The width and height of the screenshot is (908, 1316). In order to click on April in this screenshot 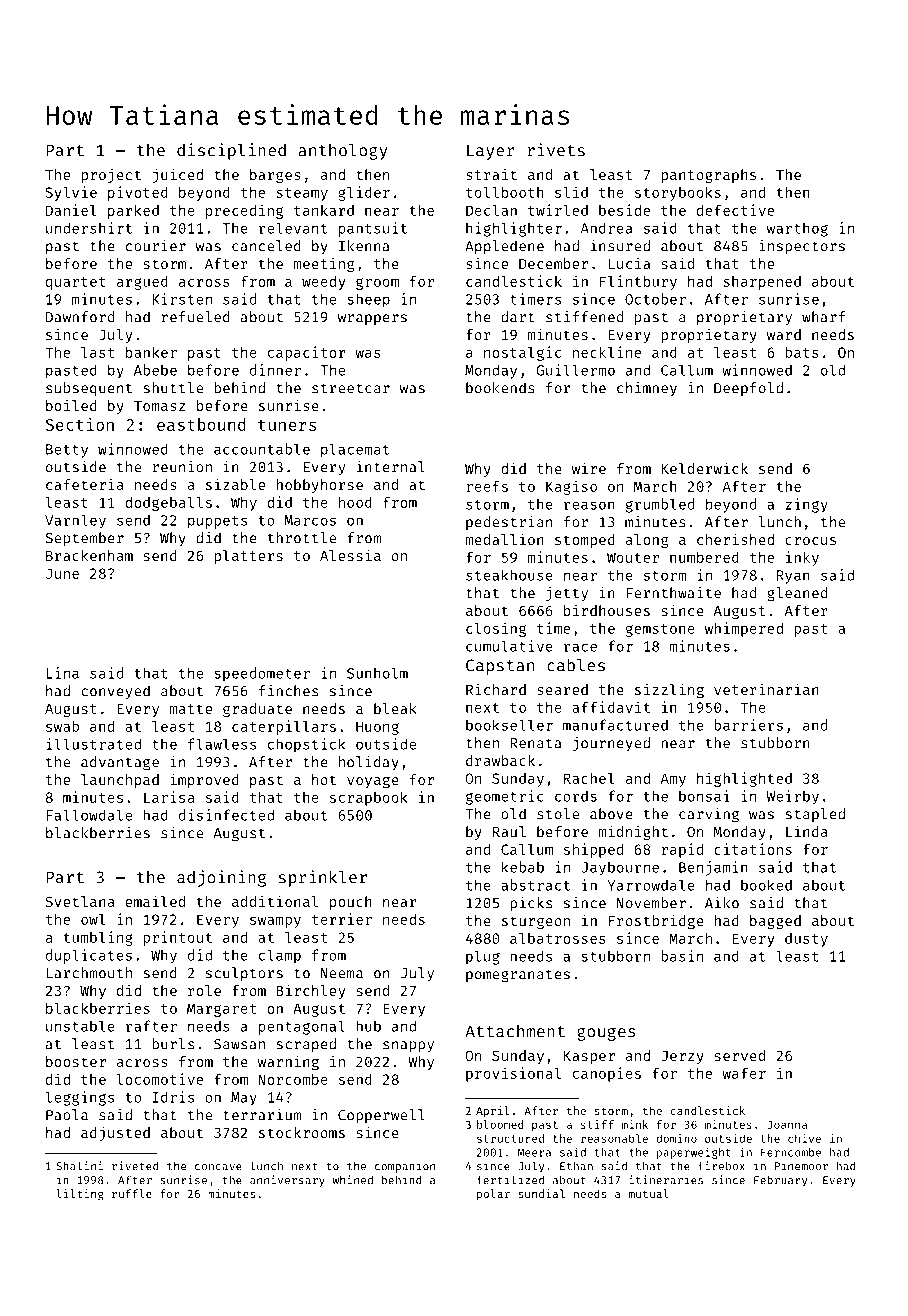, I will do `click(492, 1112)`.
